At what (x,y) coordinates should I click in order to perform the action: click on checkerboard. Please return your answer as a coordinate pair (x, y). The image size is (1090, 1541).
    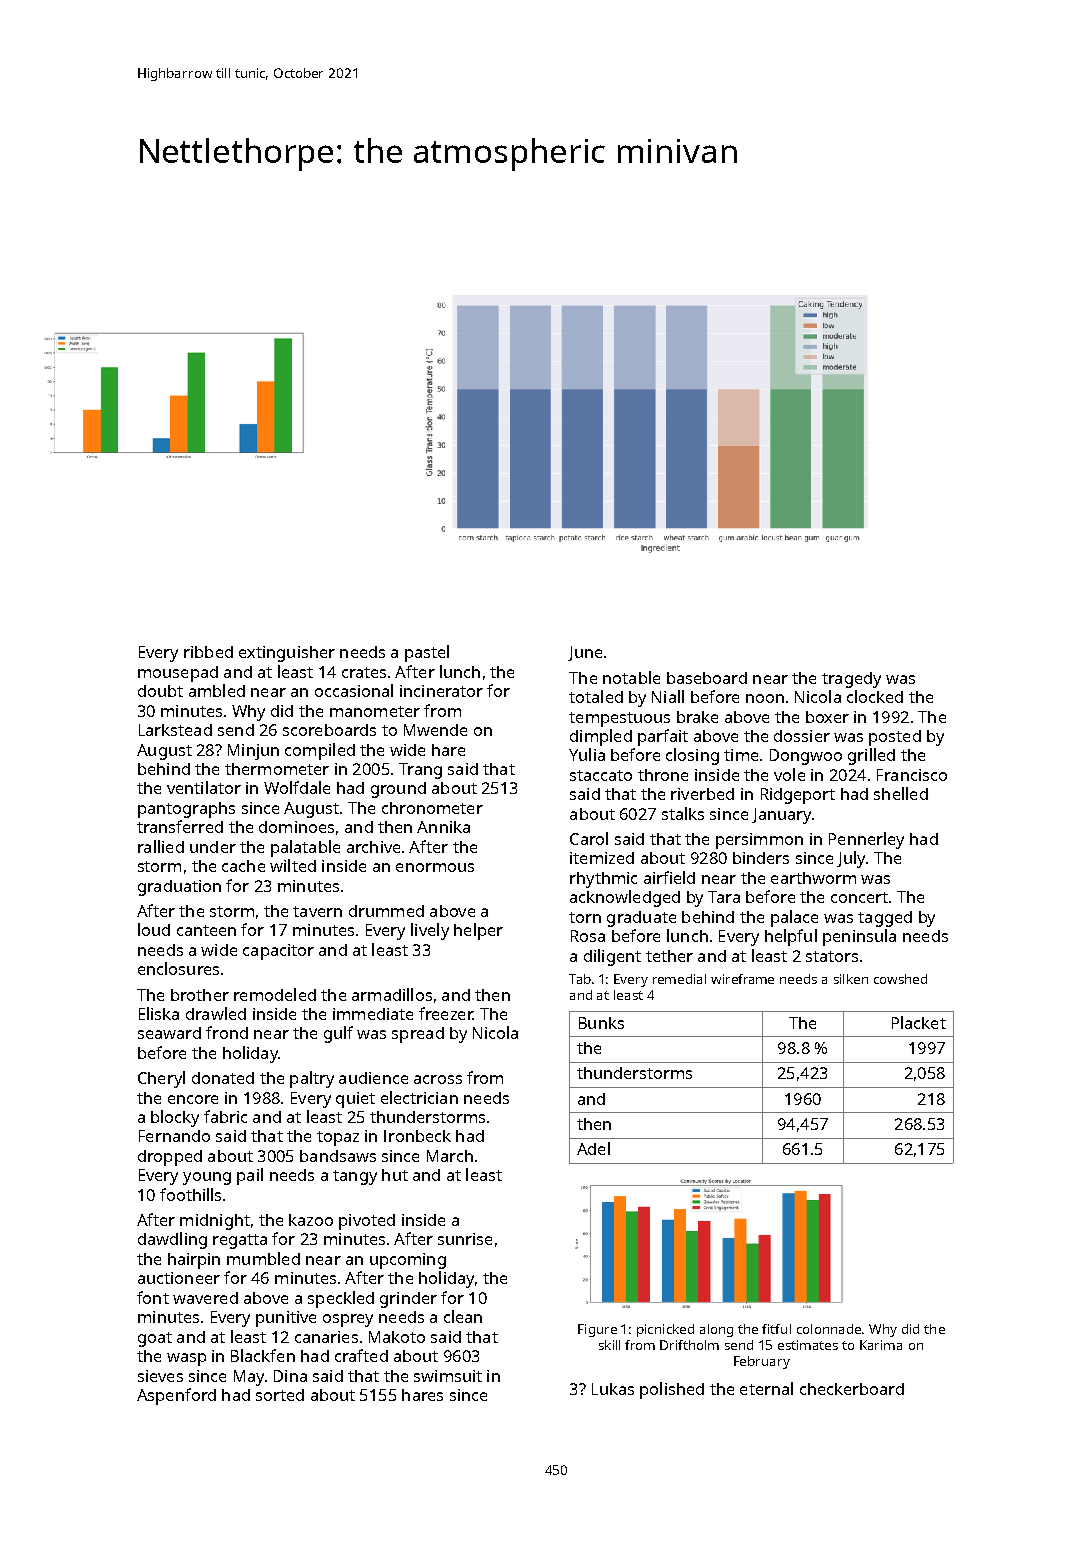
    Looking at the image, I should click on (852, 1389).
